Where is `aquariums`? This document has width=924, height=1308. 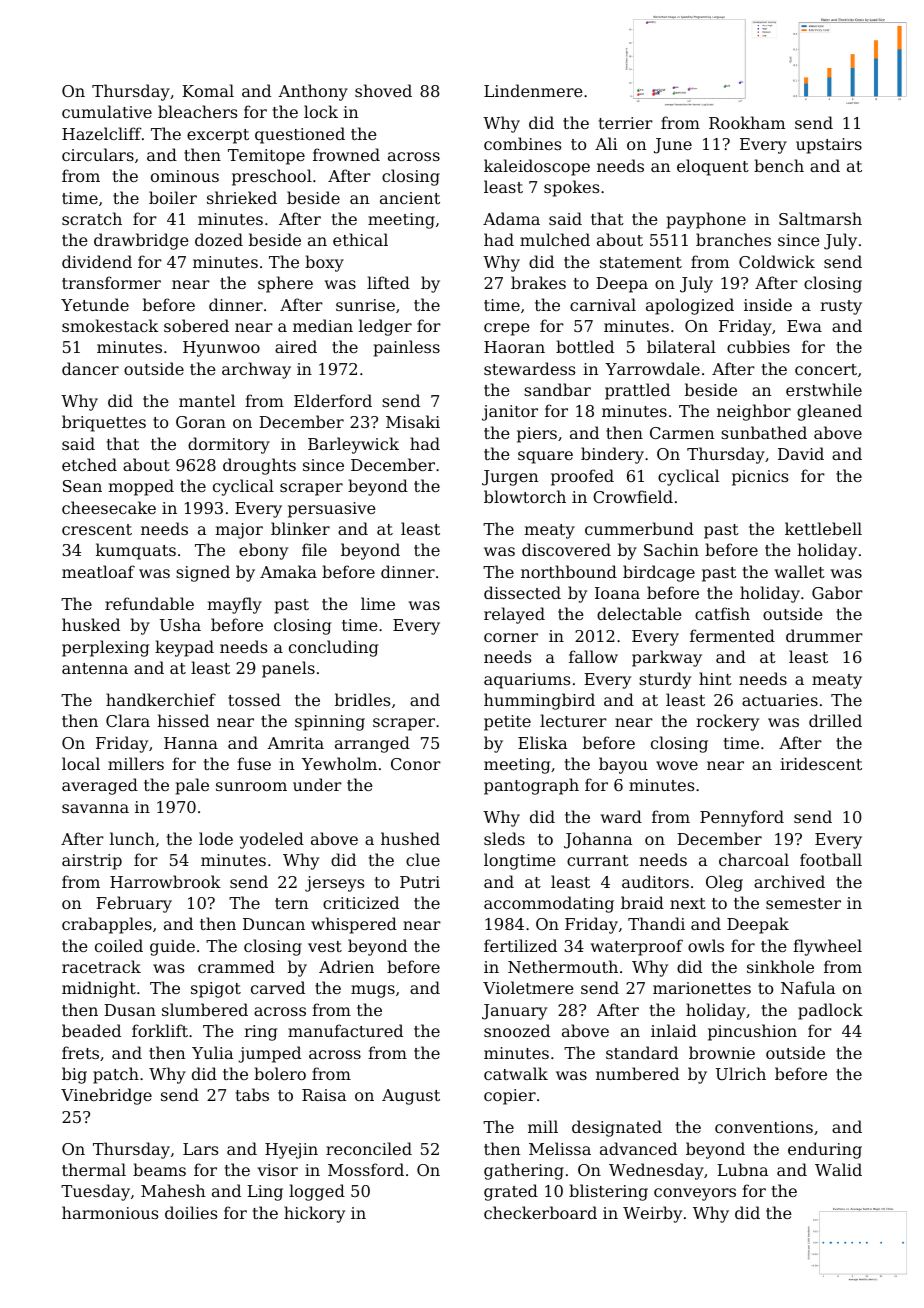 aquariums is located at coordinates (527, 681).
